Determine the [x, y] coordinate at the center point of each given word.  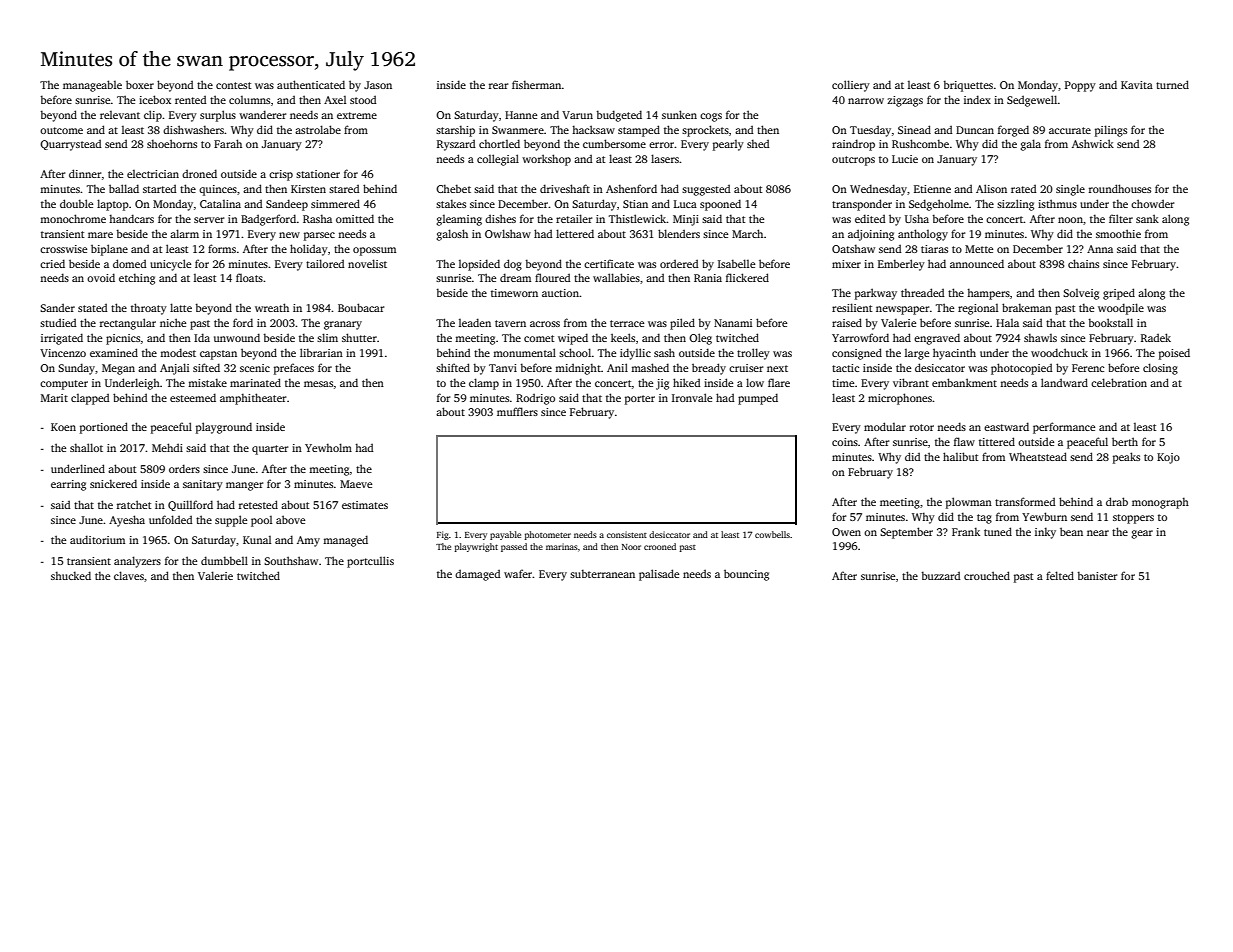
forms [222, 248]
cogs [711, 117]
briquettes [968, 86]
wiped [573, 339]
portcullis [370, 562]
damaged [478, 575]
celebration [1119, 382]
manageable [92, 86]
